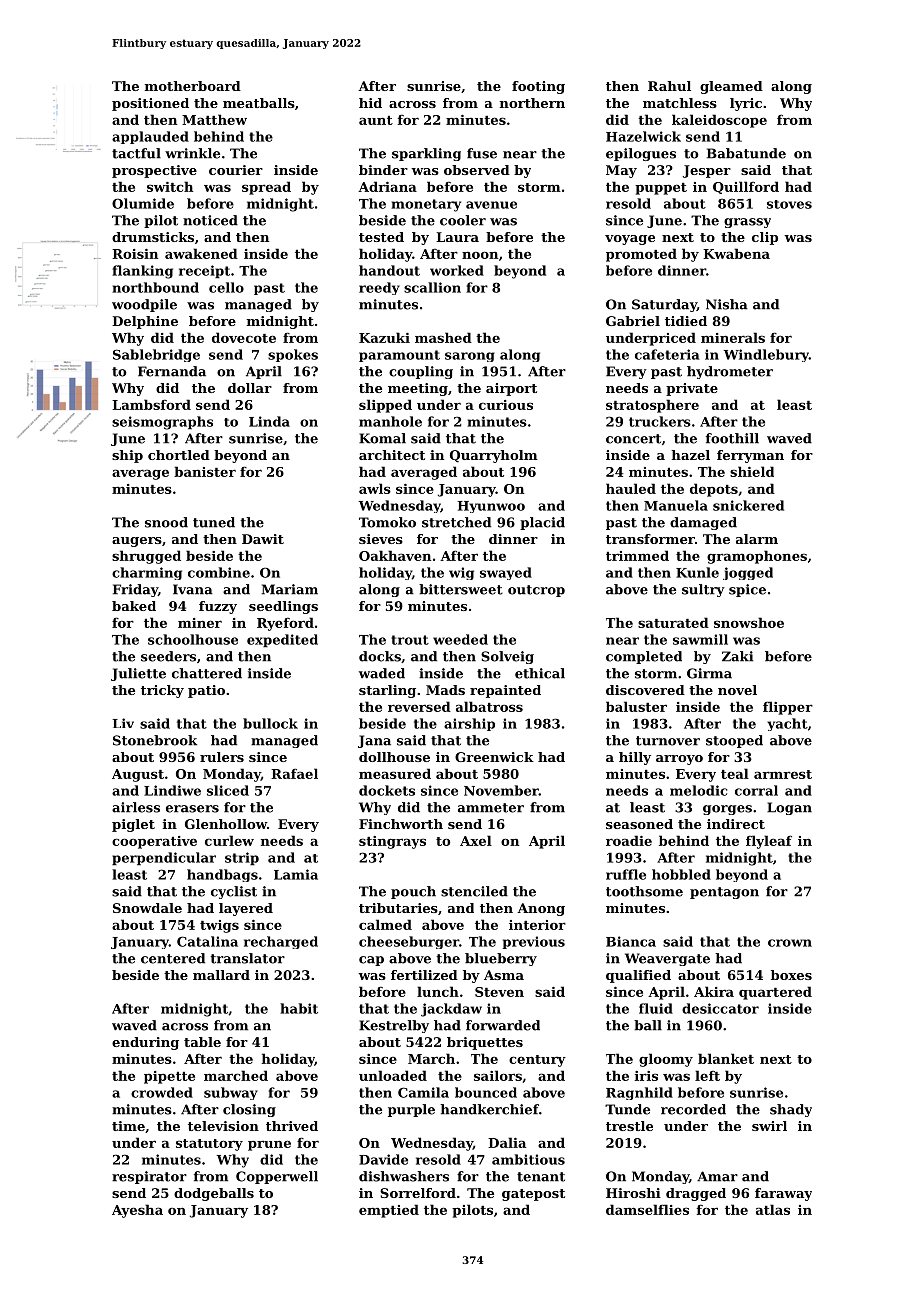 This document has height=1308, width=924. I want to click on bullock, so click(270, 723).
